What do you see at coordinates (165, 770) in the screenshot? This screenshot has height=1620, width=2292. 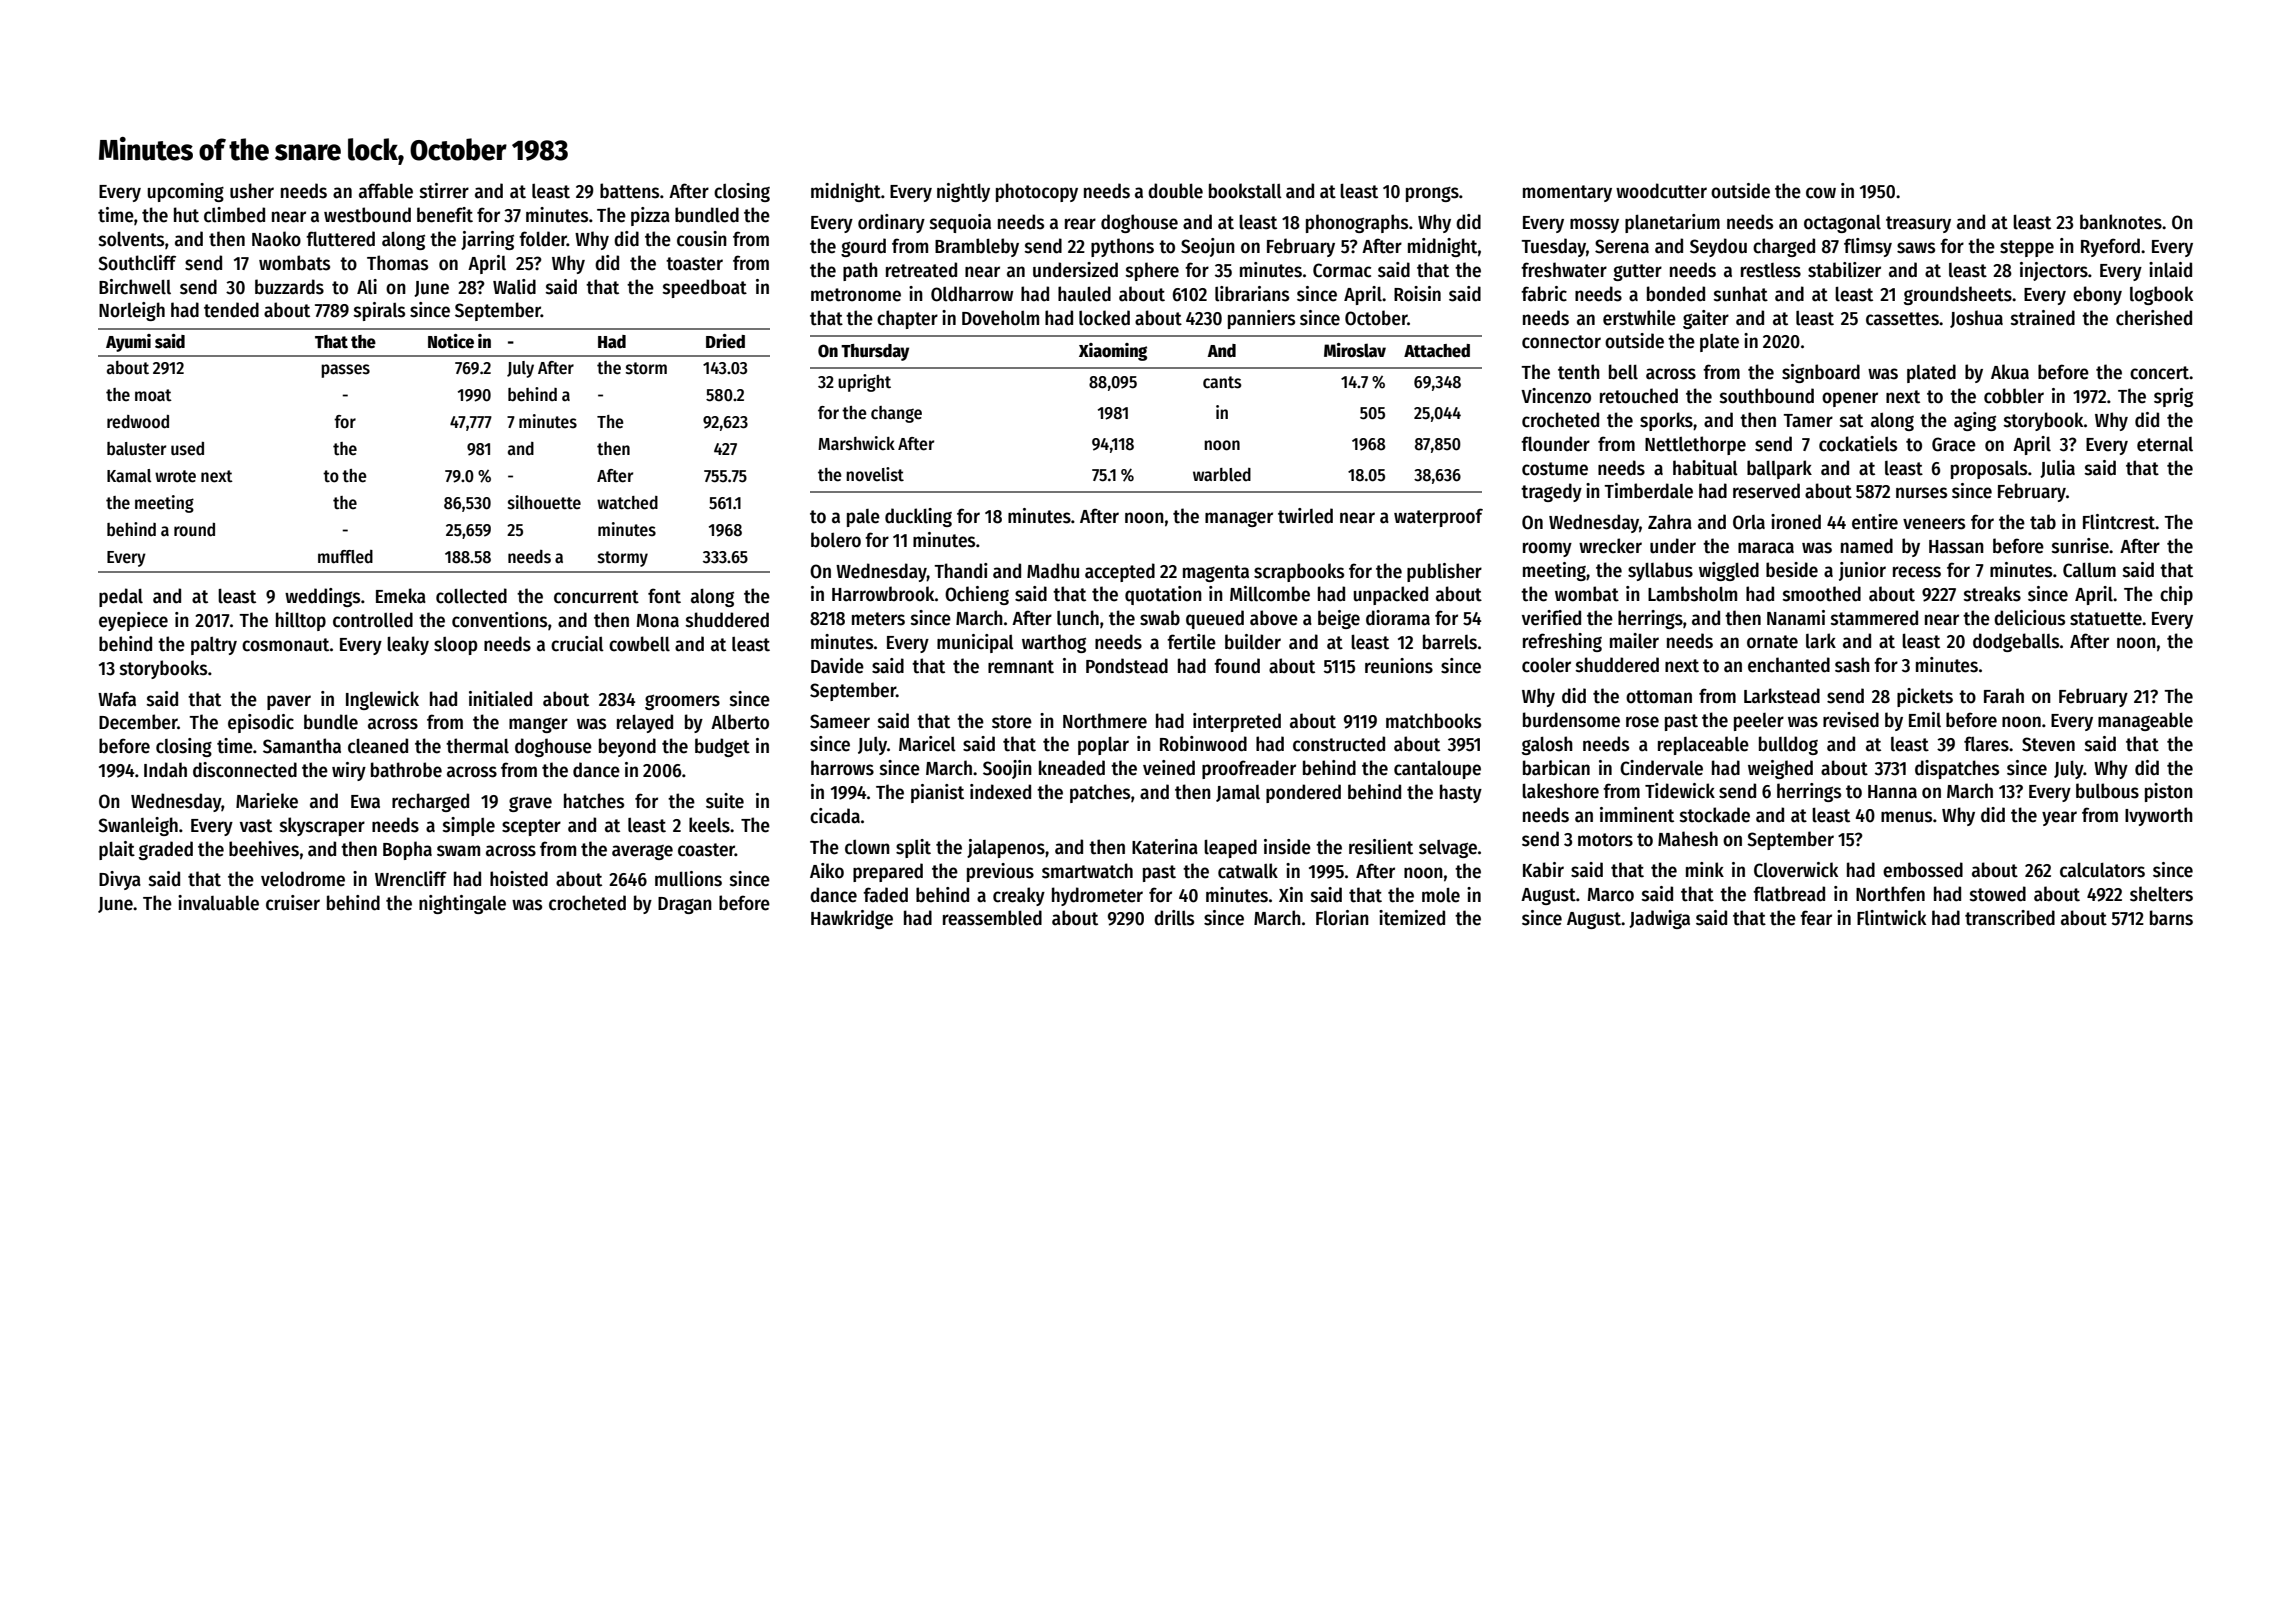 I see `Indah` at bounding box center [165, 770].
